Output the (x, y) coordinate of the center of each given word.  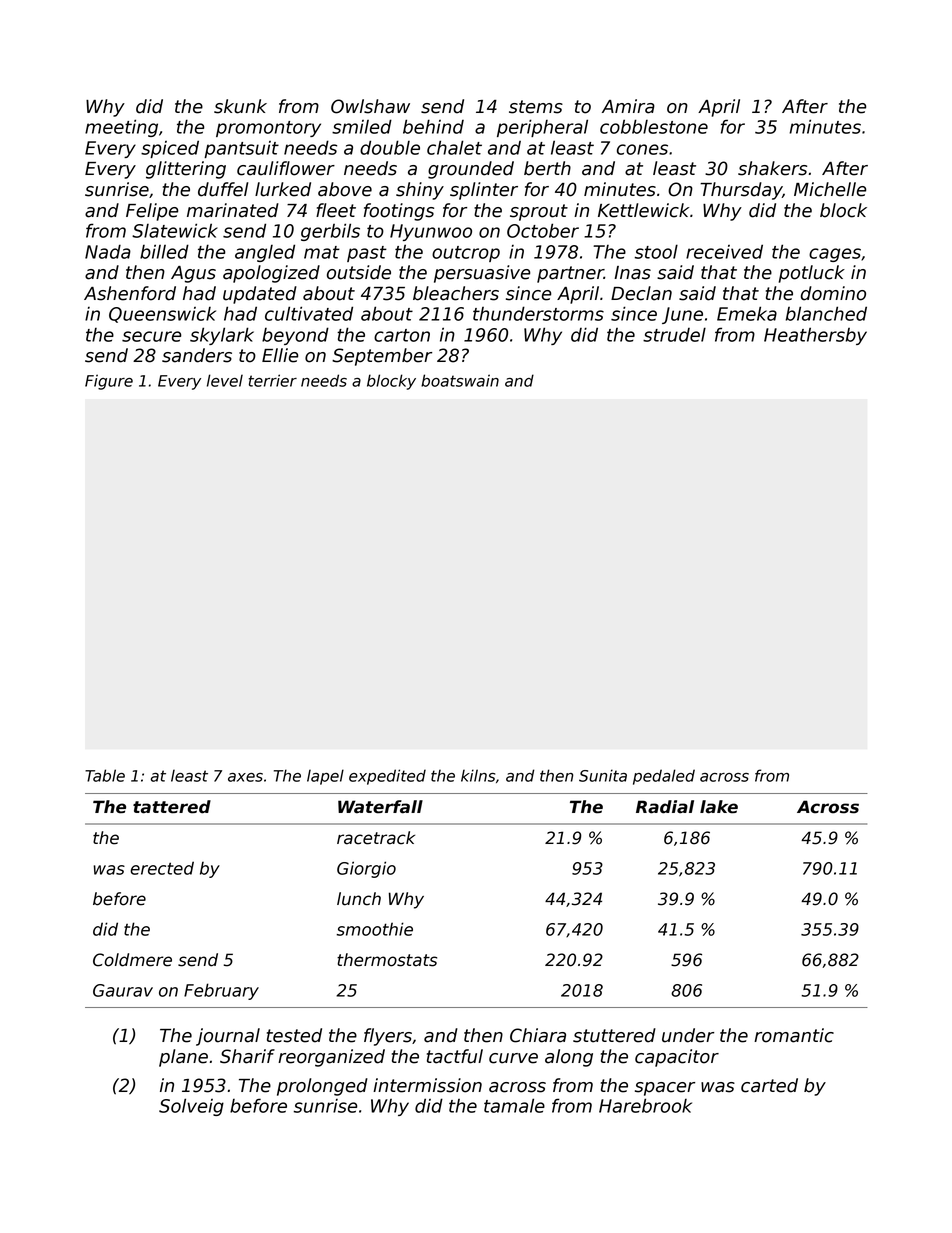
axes (245, 777)
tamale (514, 1105)
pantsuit (241, 149)
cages (835, 255)
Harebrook (645, 1105)
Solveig (191, 1107)
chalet (454, 147)
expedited (387, 777)
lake (719, 807)
